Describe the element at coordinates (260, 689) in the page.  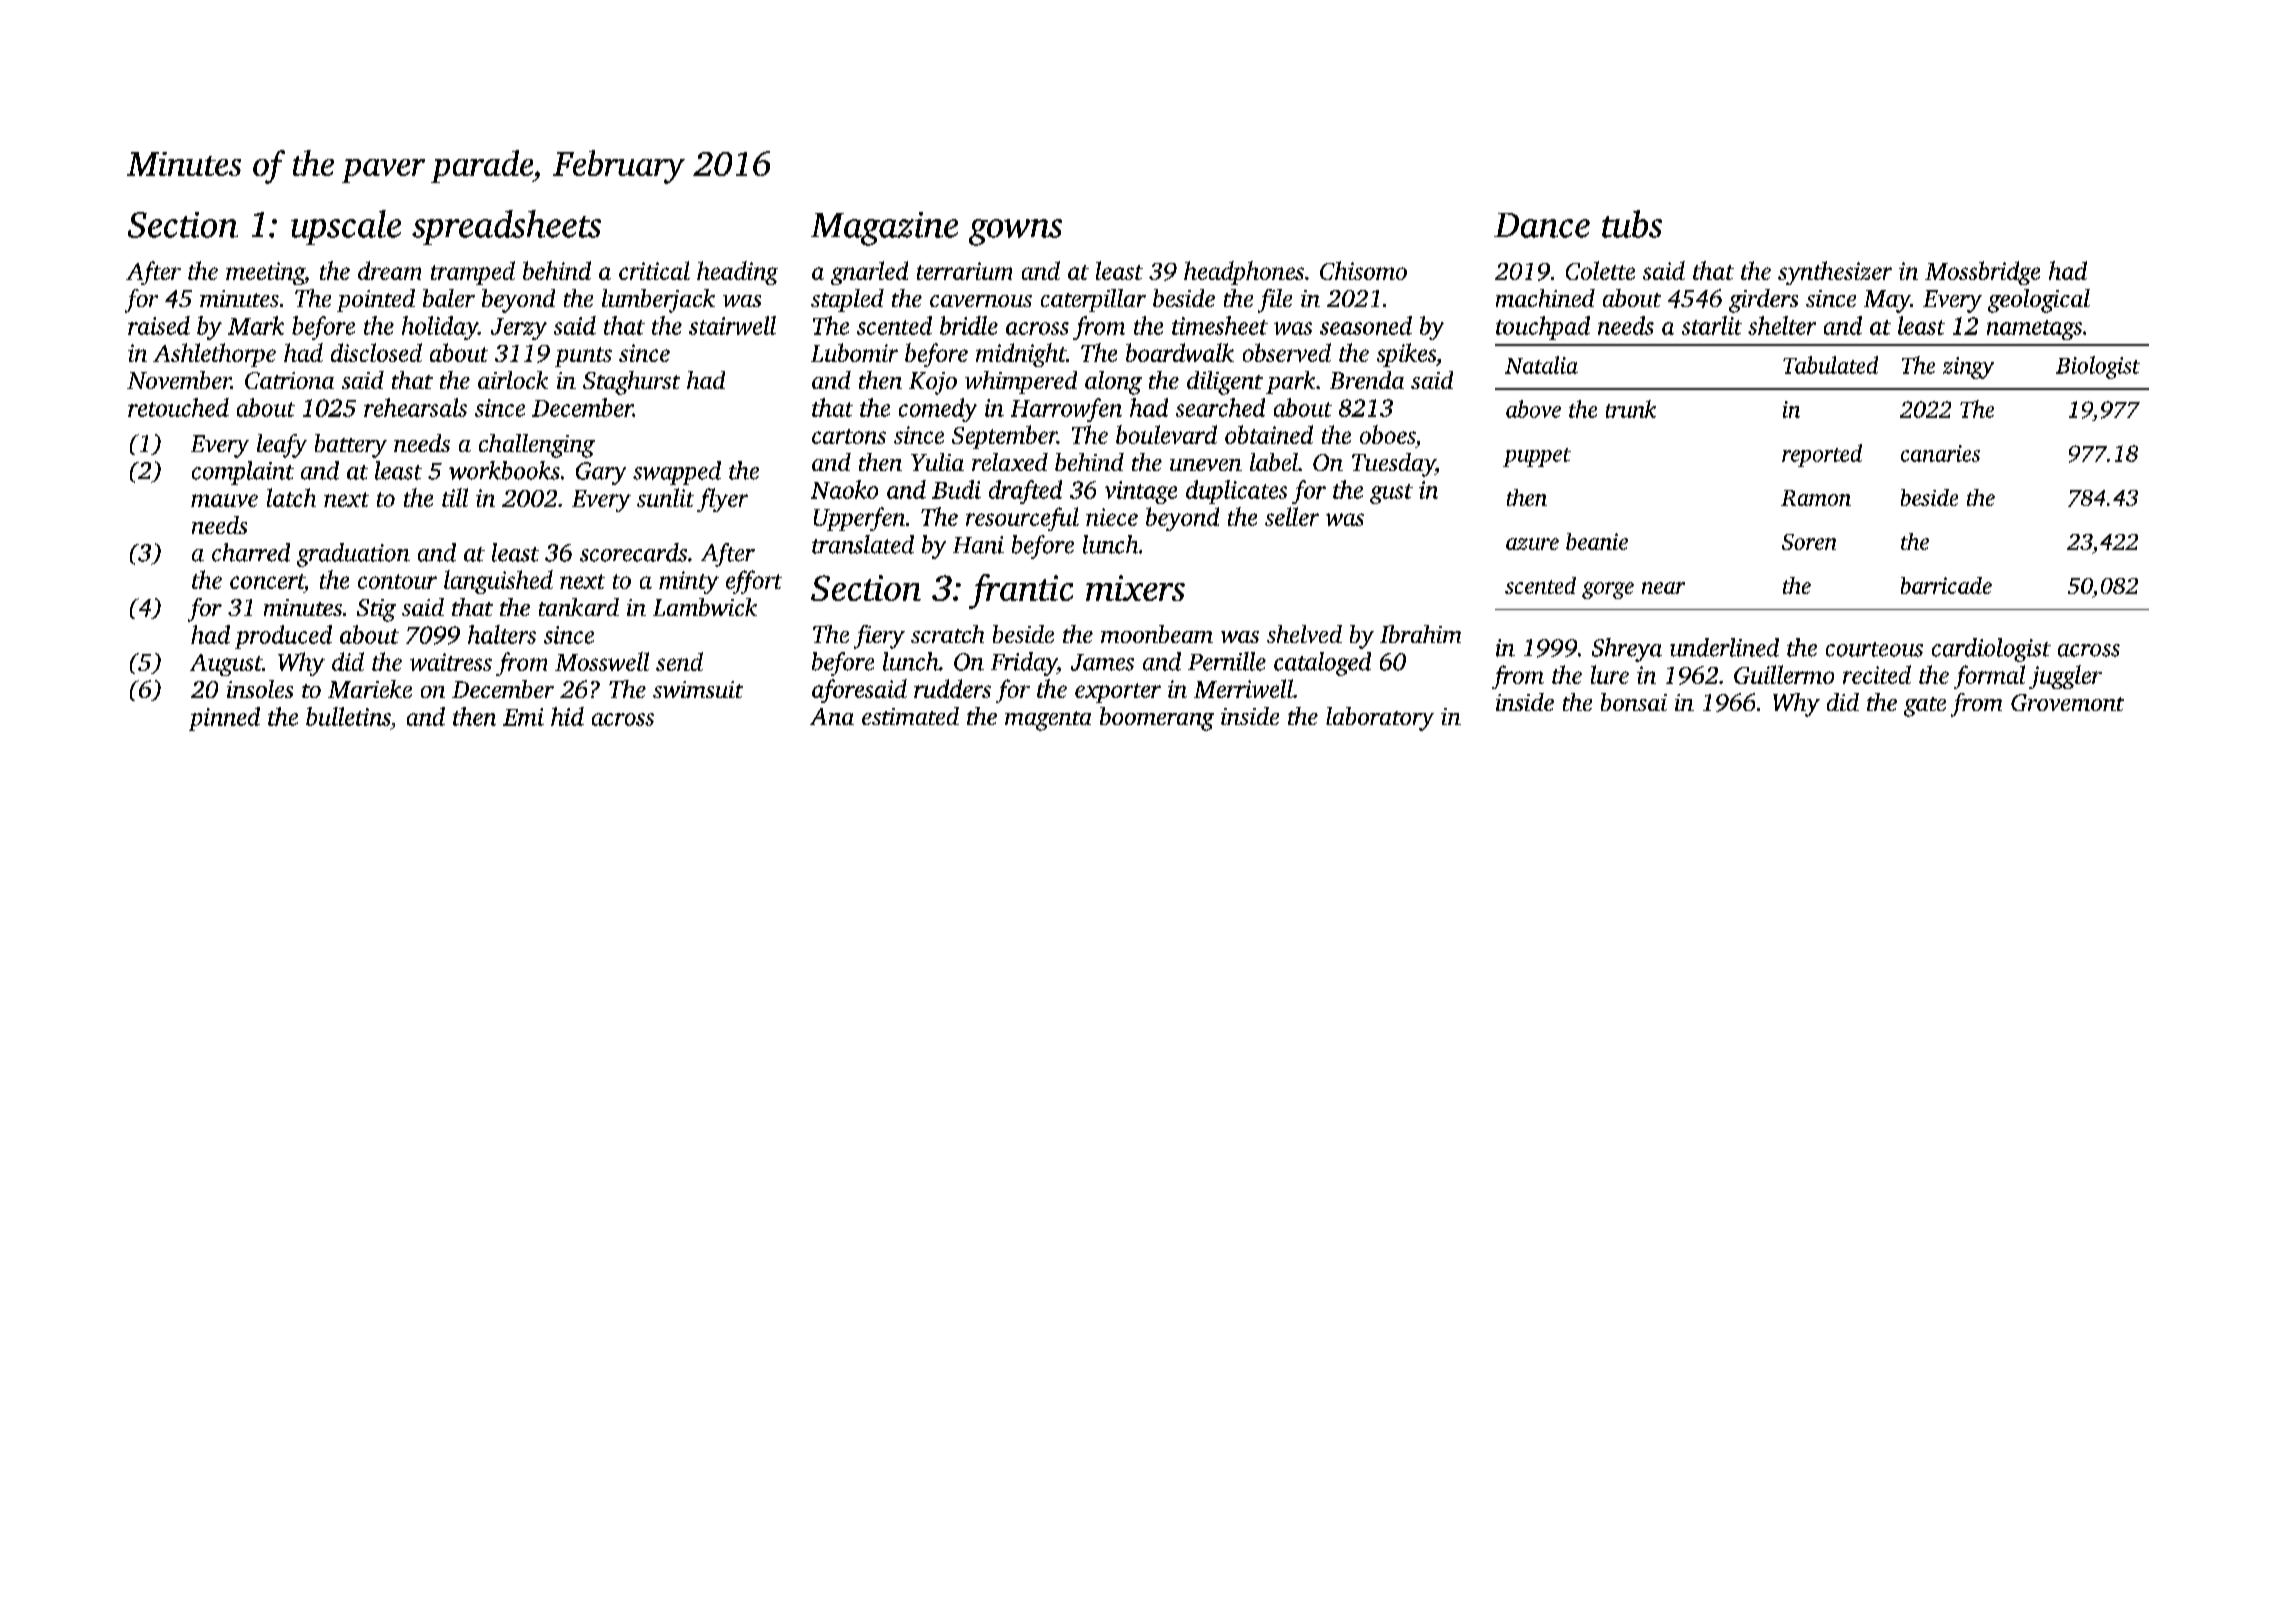
I see `insoles` at that location.
